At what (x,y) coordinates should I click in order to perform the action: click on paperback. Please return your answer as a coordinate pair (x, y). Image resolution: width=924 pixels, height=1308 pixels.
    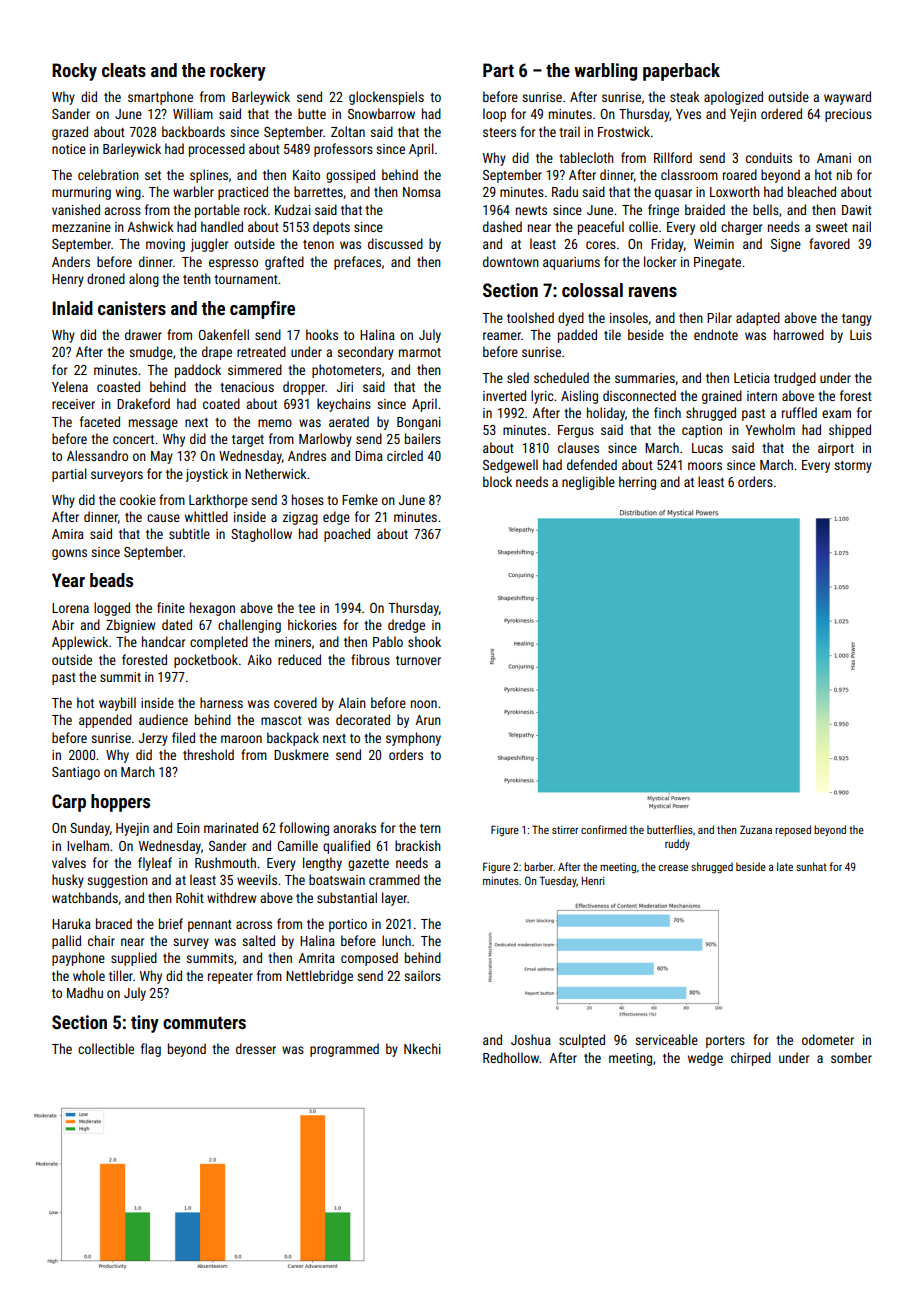
    Looking at the image, I should click on (681, 72).
